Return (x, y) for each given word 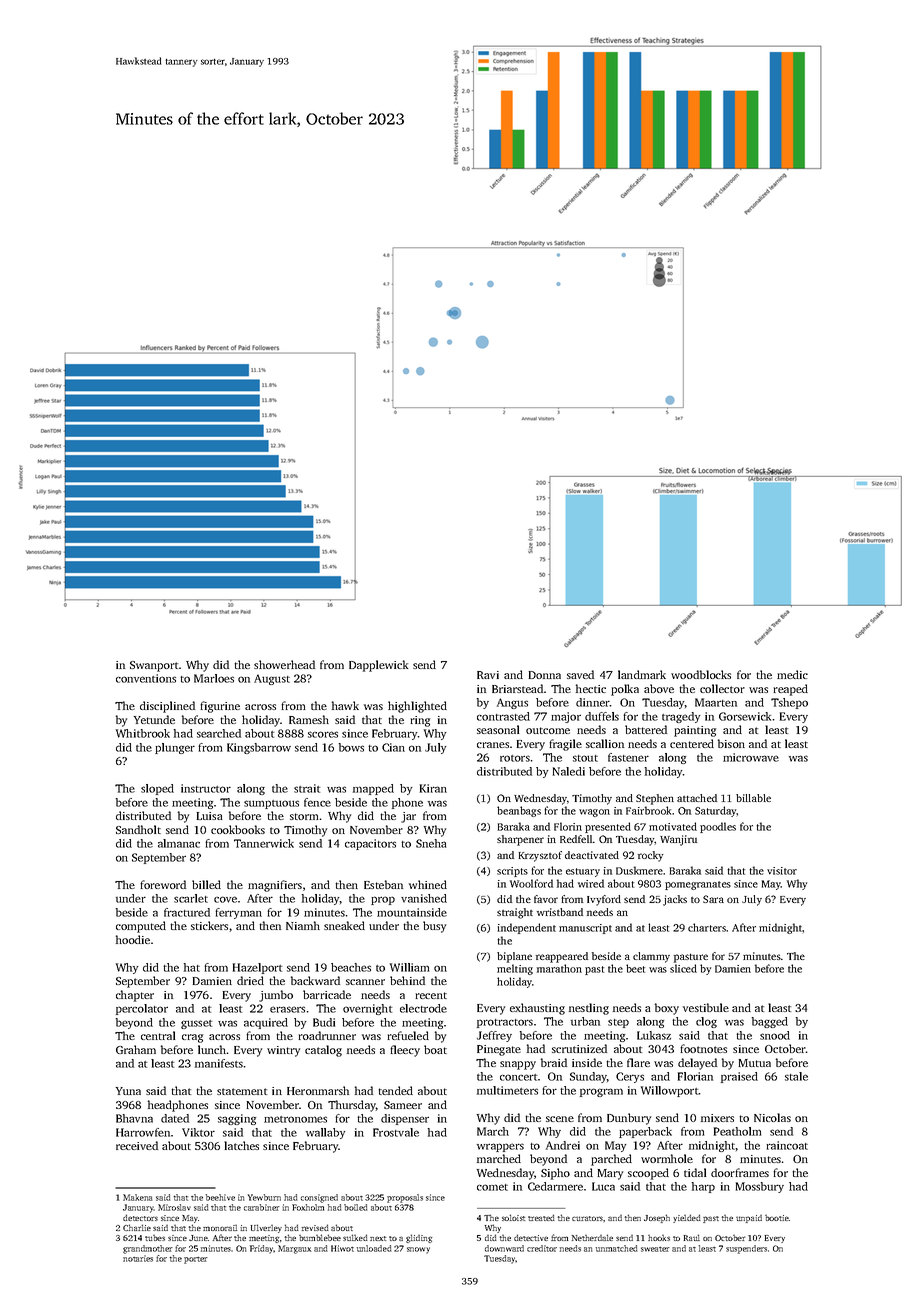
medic (792, 674)
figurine (220, 707)
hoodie (133, 939)
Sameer (403, 1105)
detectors (140, 1217)
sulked (355, 1237)
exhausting (537, 1009)
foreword (163, 884)
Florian (695, 1076)
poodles (718, 827)
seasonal (498, 729)
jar (408, 817)
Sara (713, 899)
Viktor (198, 1132)
